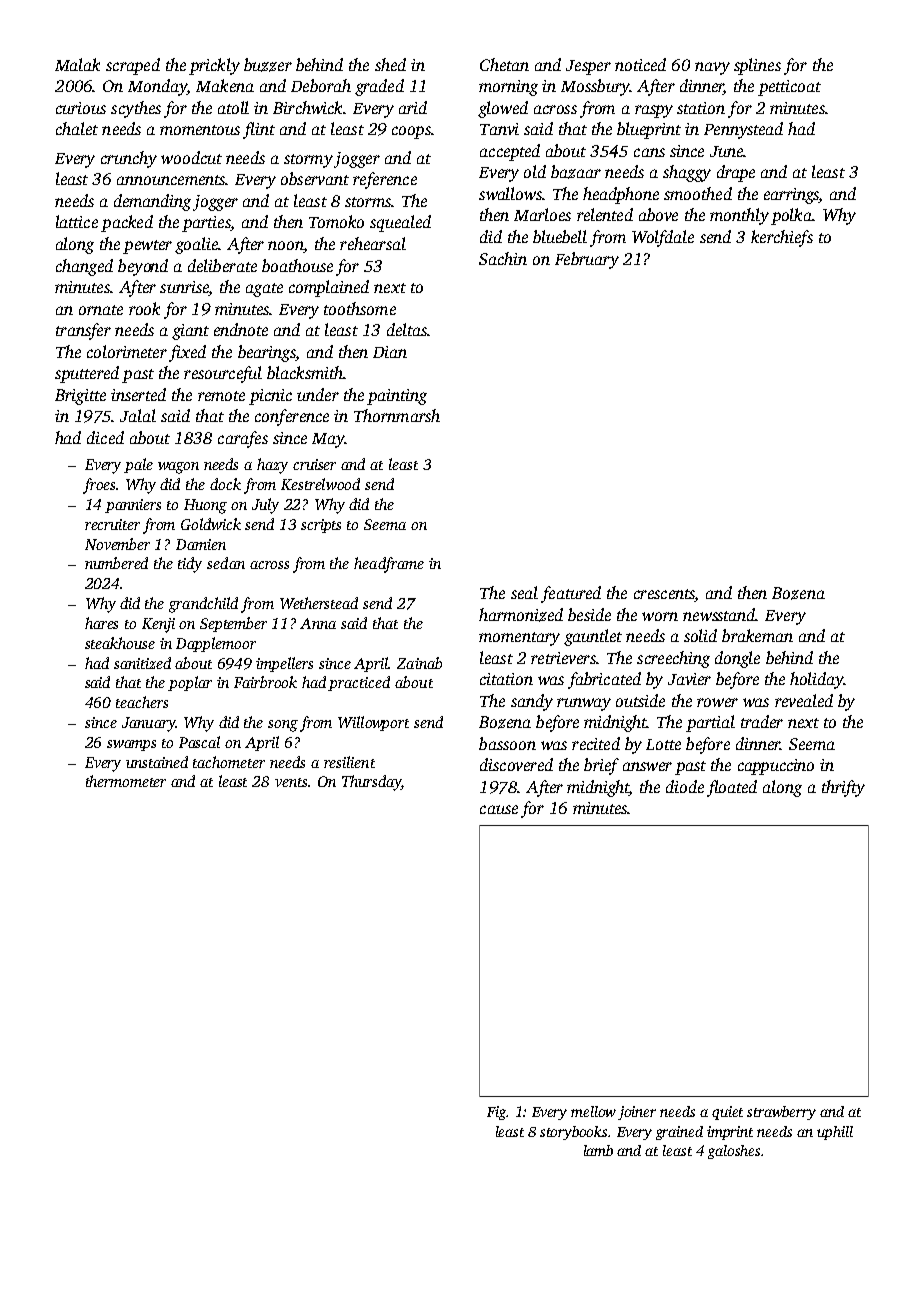  I want to click on swamps, so click(131, 745).
